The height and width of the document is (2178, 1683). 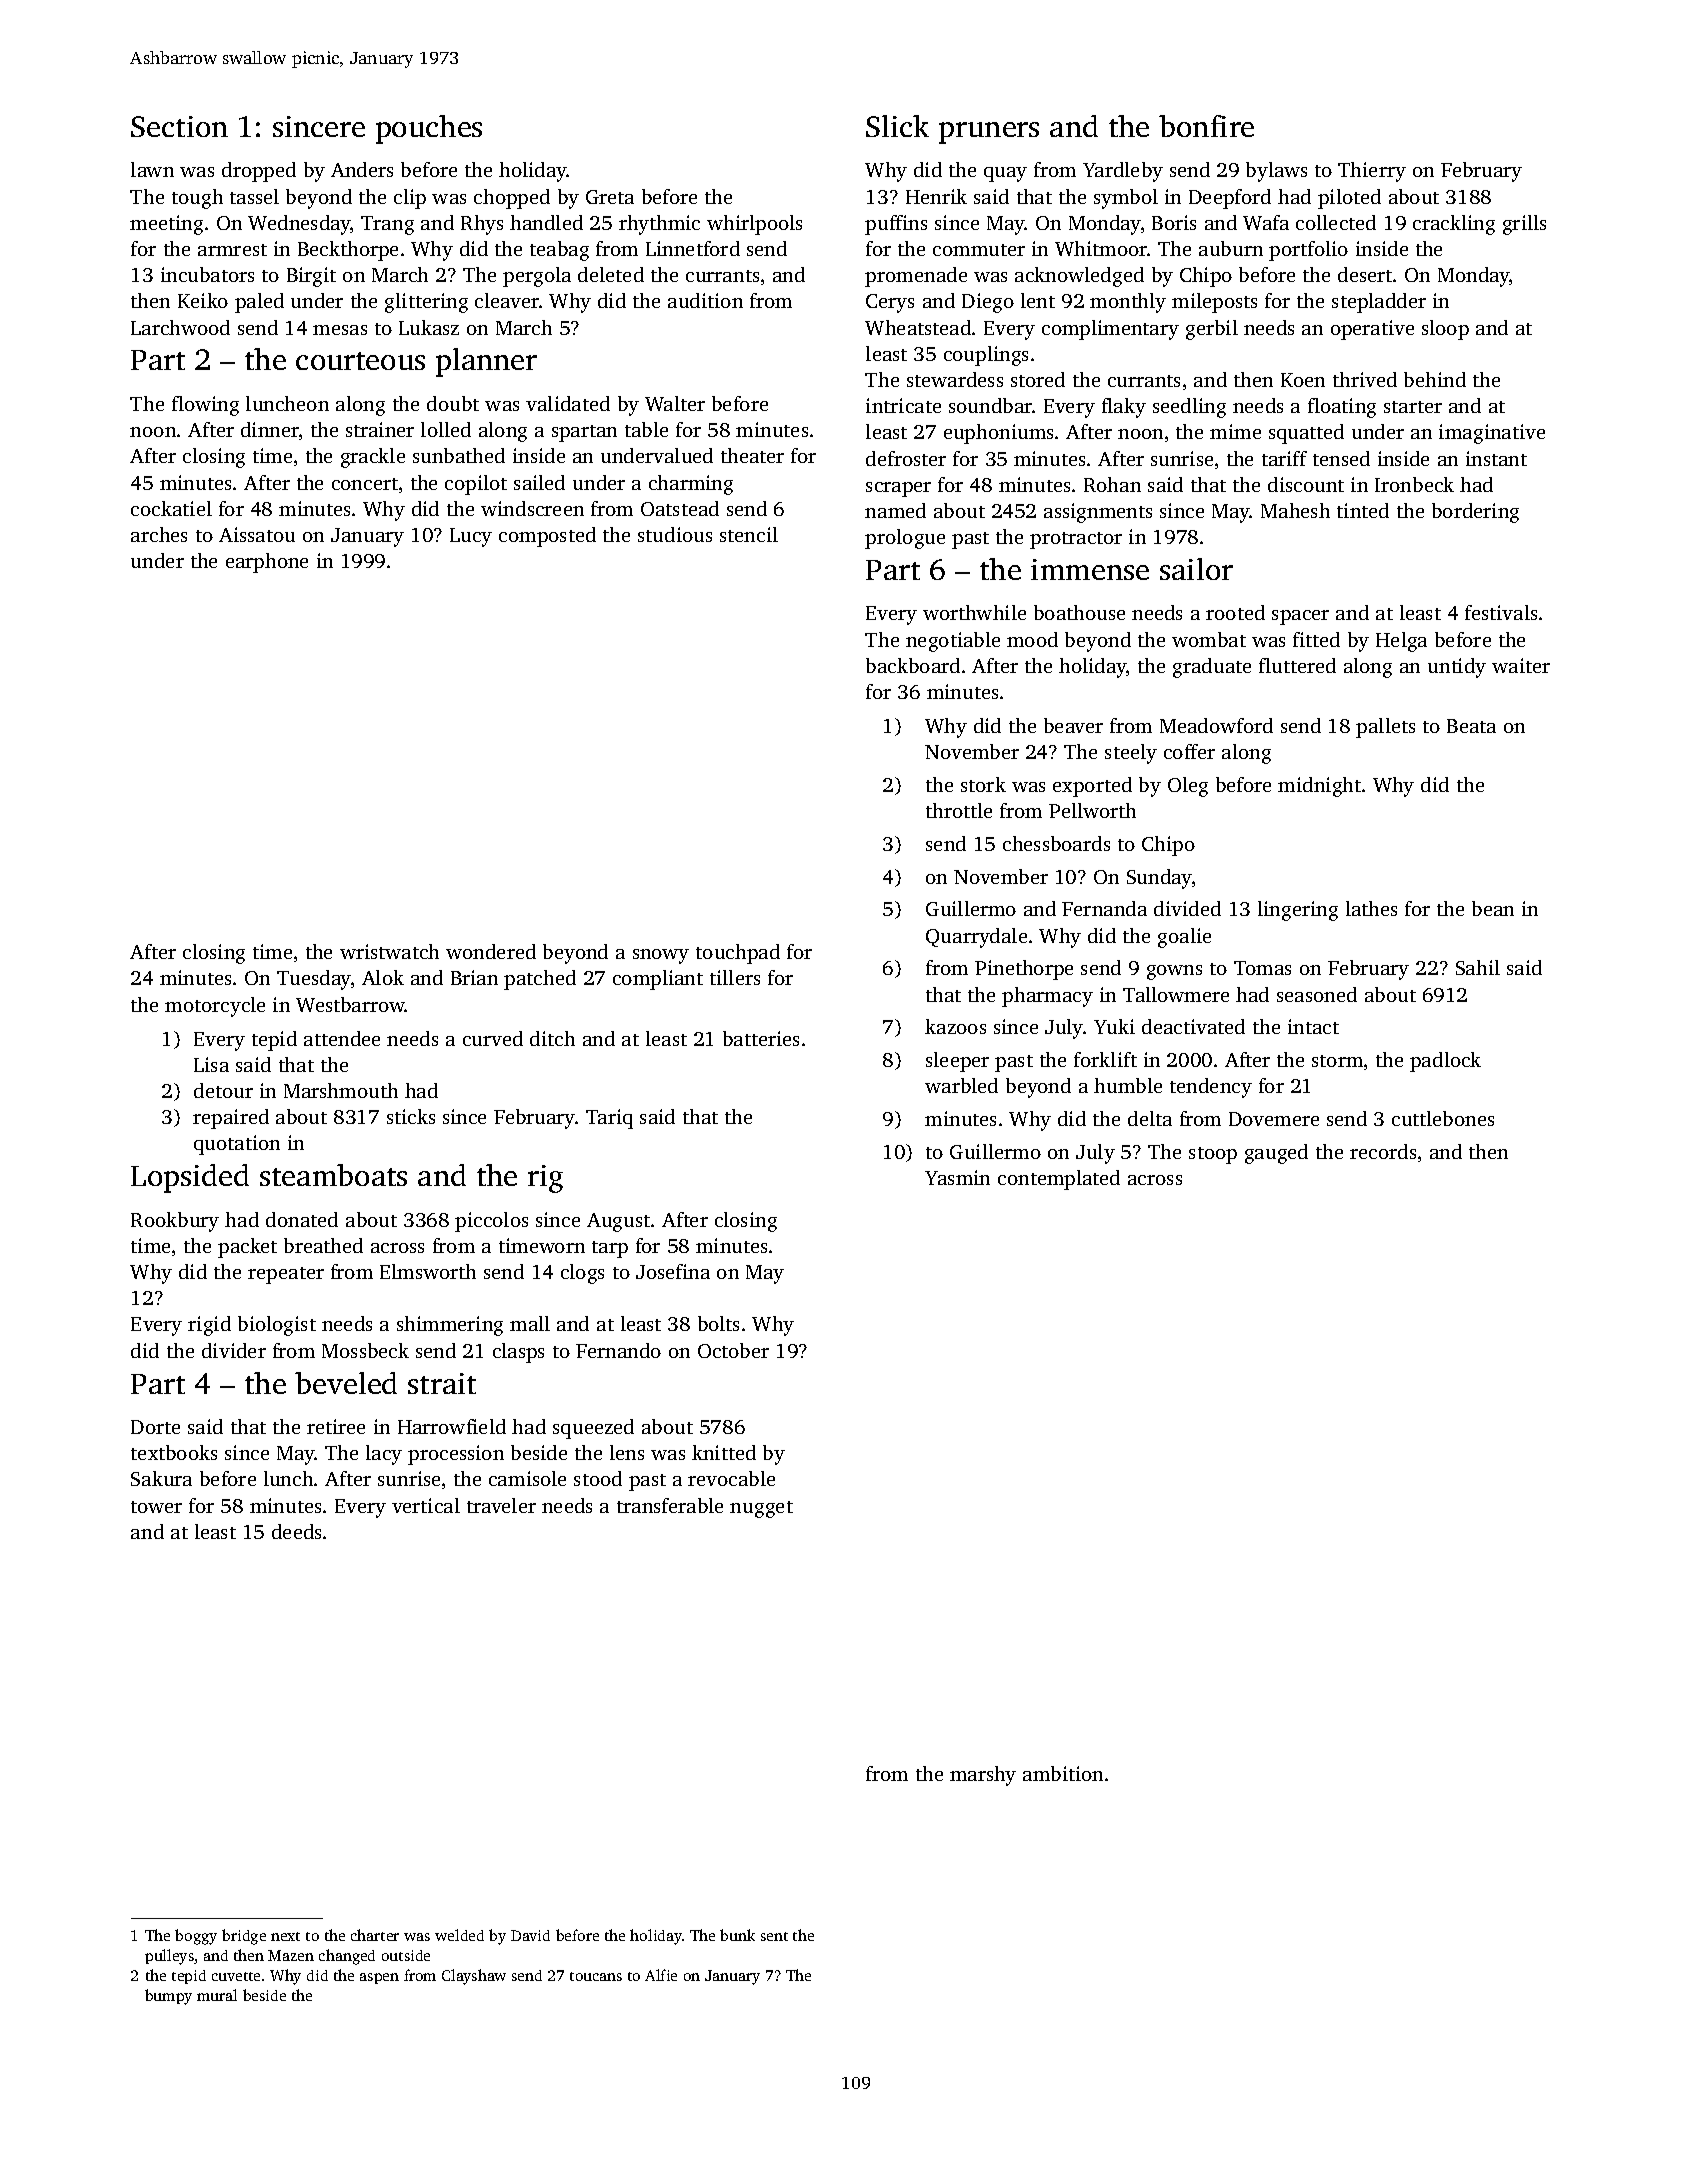 I want to click on promenade, so click(x=916, y=277).
